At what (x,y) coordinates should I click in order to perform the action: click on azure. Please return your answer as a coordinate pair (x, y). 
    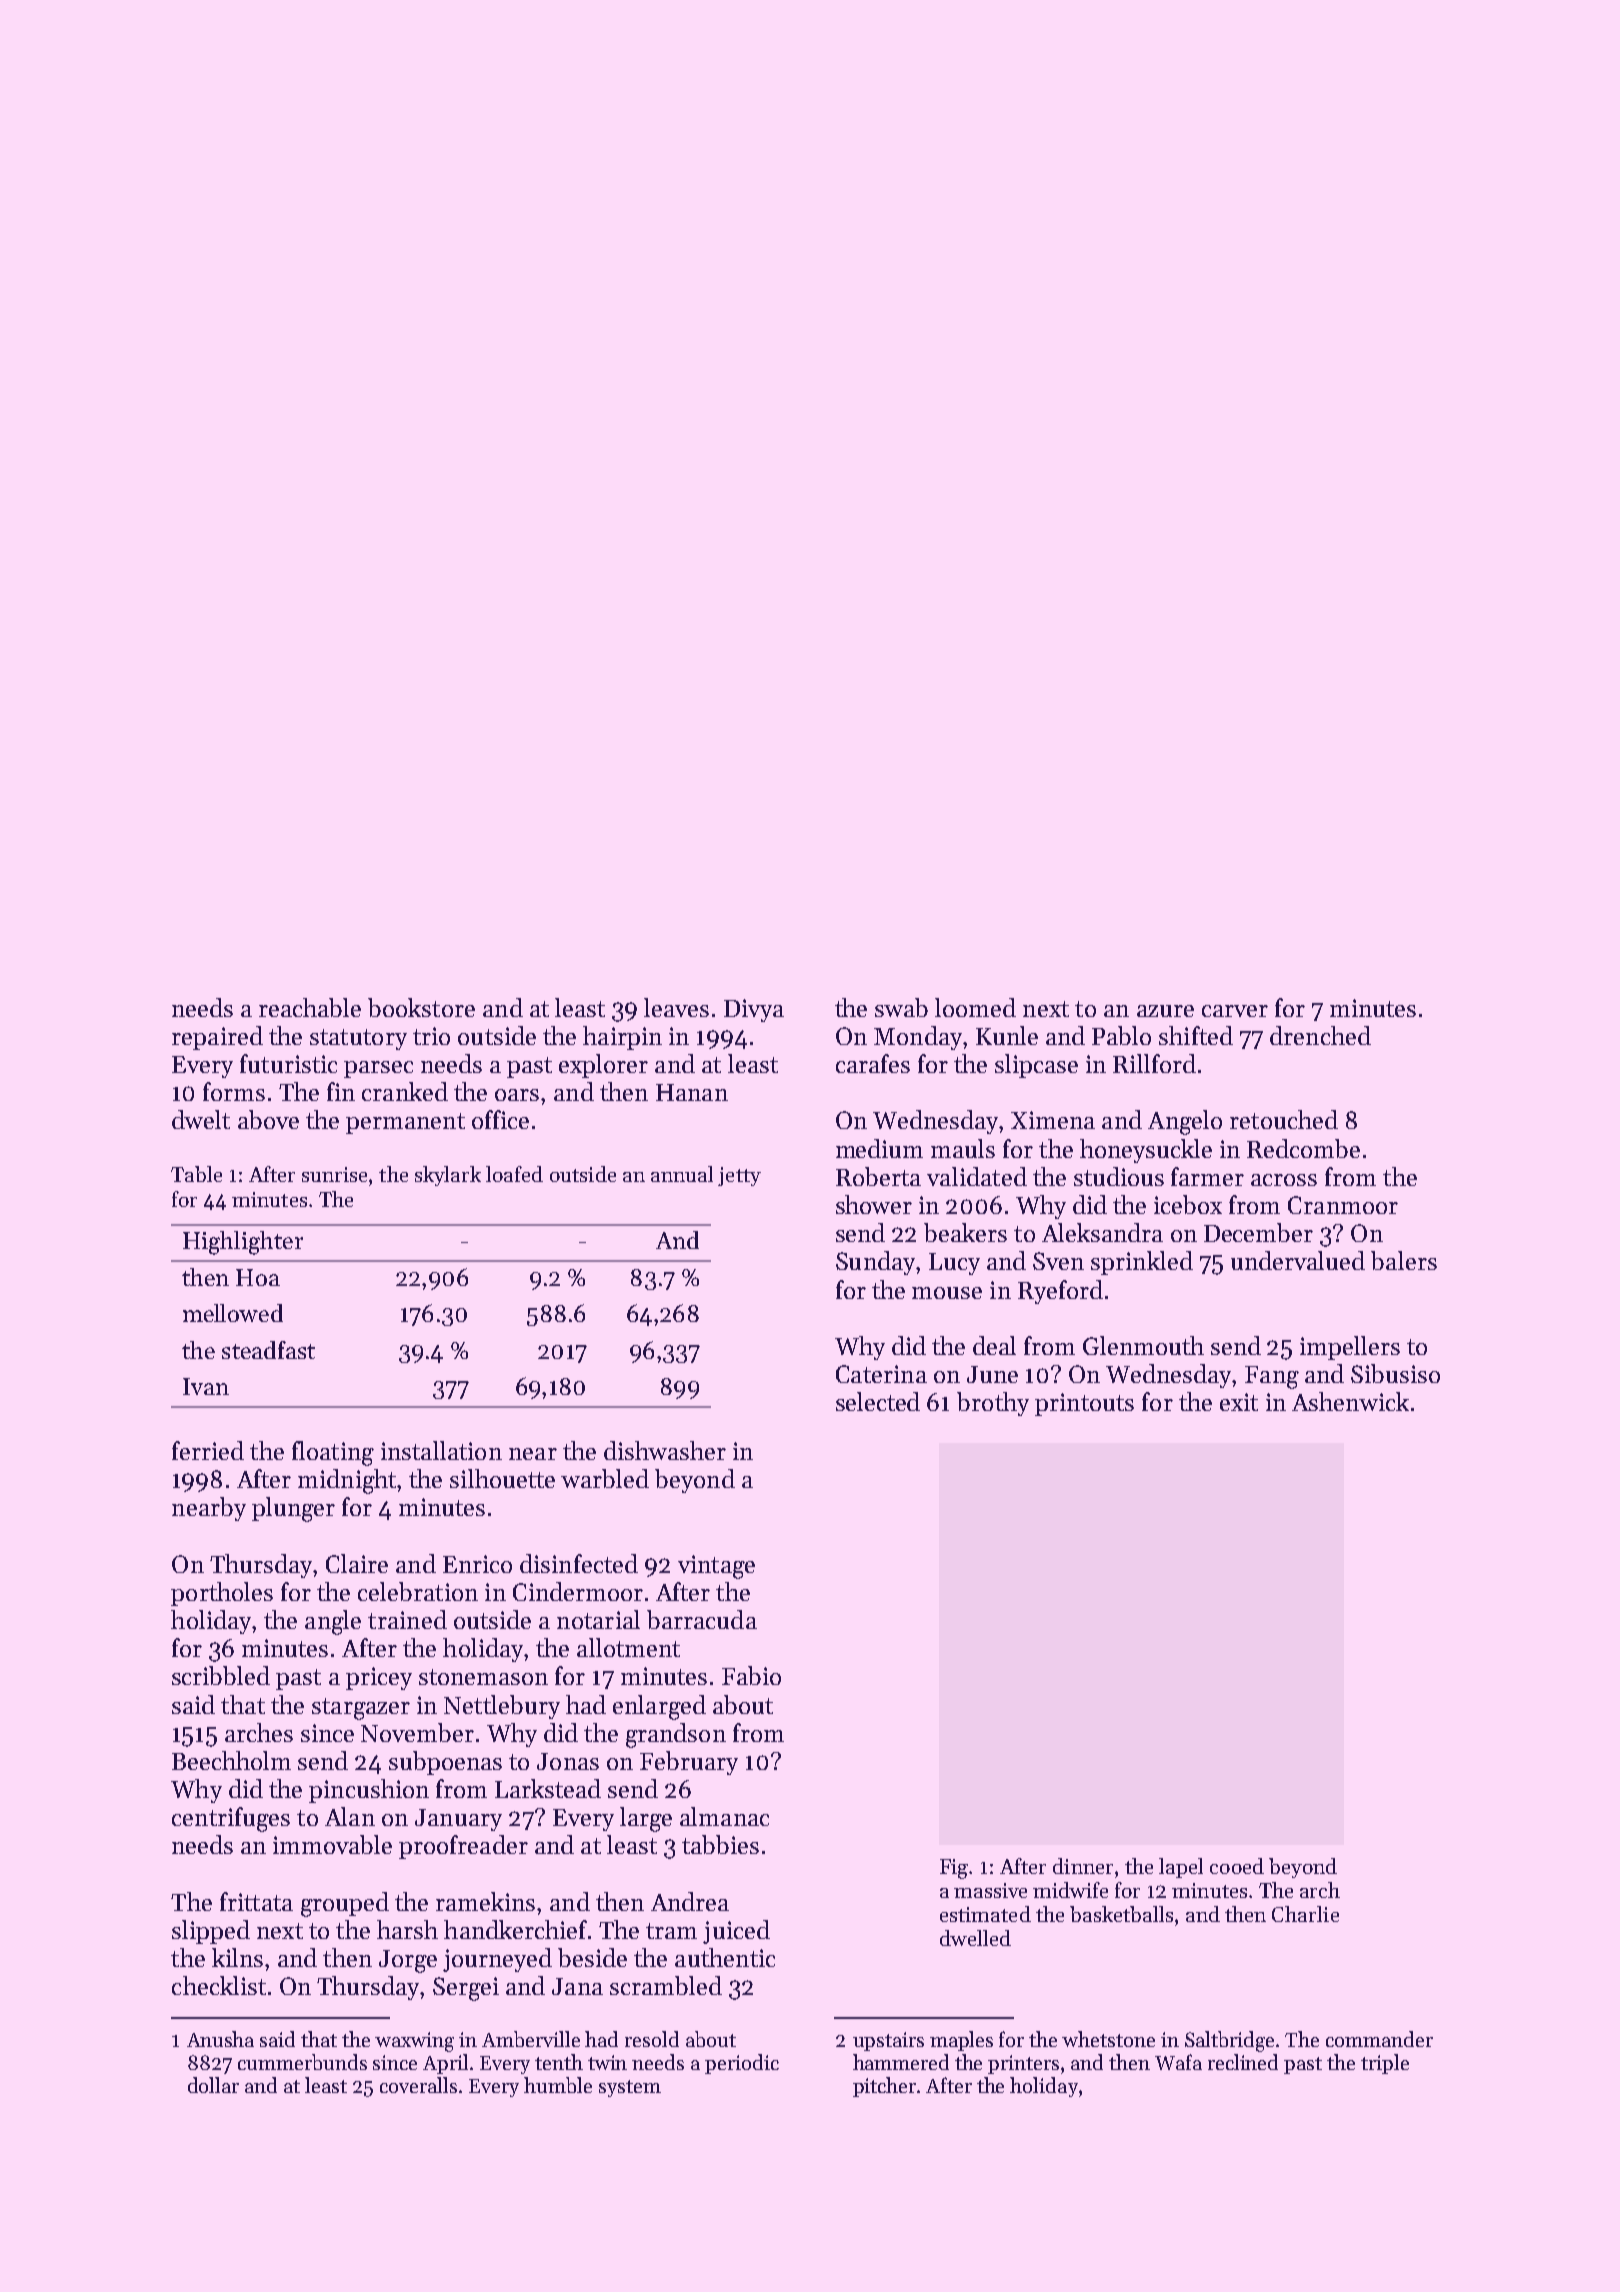
    Looking at the image, I should click on (1165, 1011).
